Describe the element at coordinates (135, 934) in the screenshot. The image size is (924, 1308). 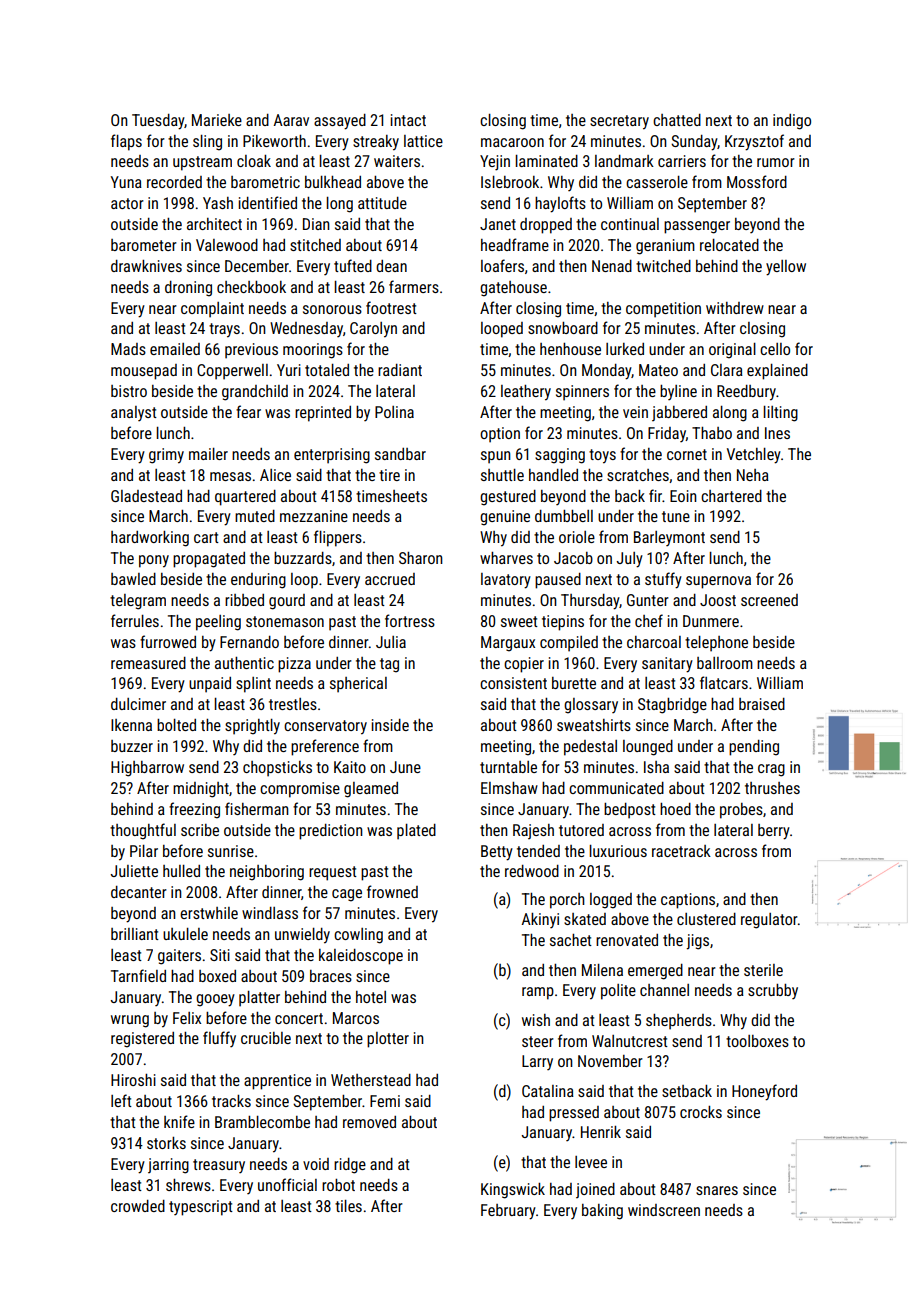
I see `brilliant` at that location.
